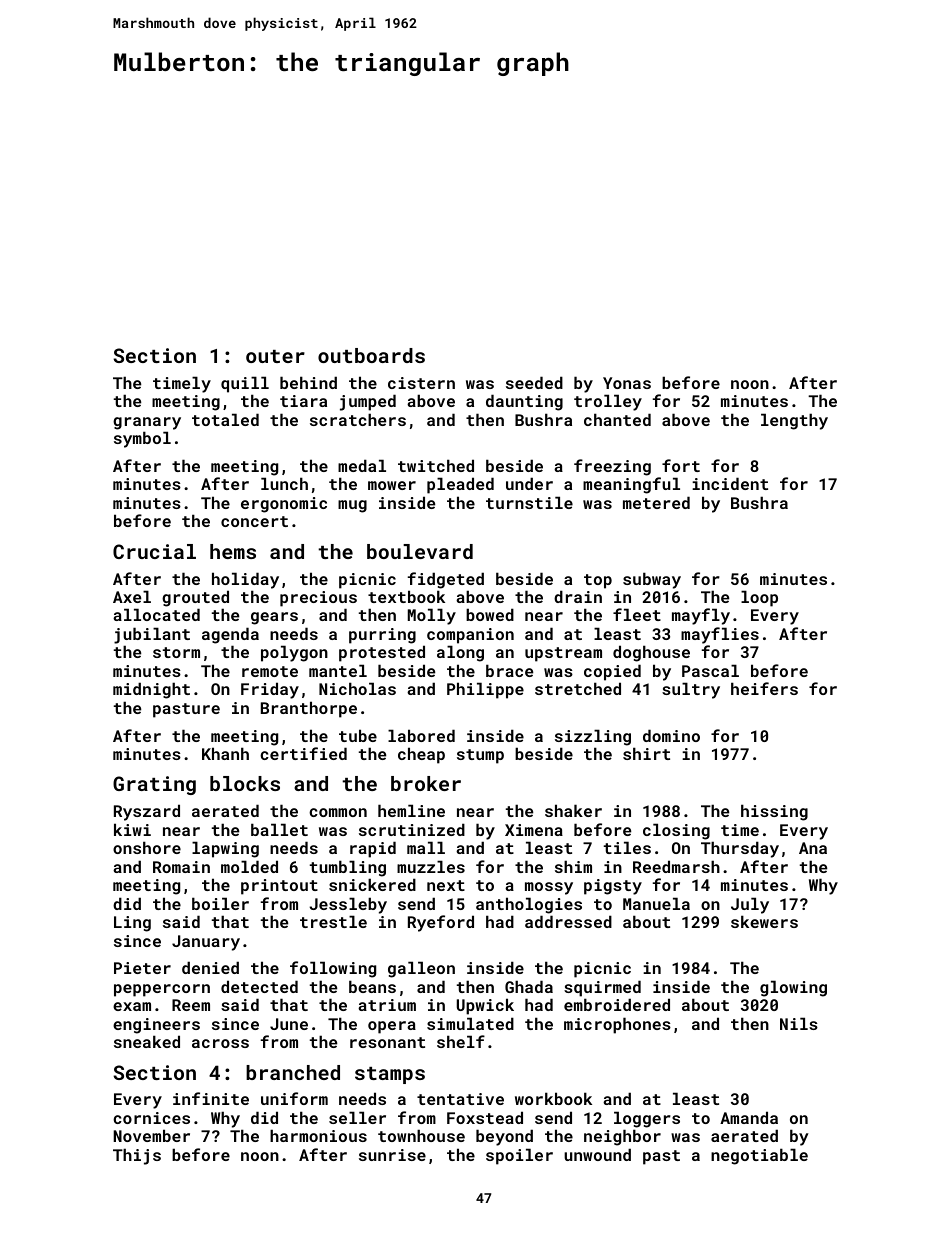 The width and height of the image is (952, 1233). What do you see at coordinates (519, 1156) in the image?
I see `spoiler` at bounding box center [519, 1156].
